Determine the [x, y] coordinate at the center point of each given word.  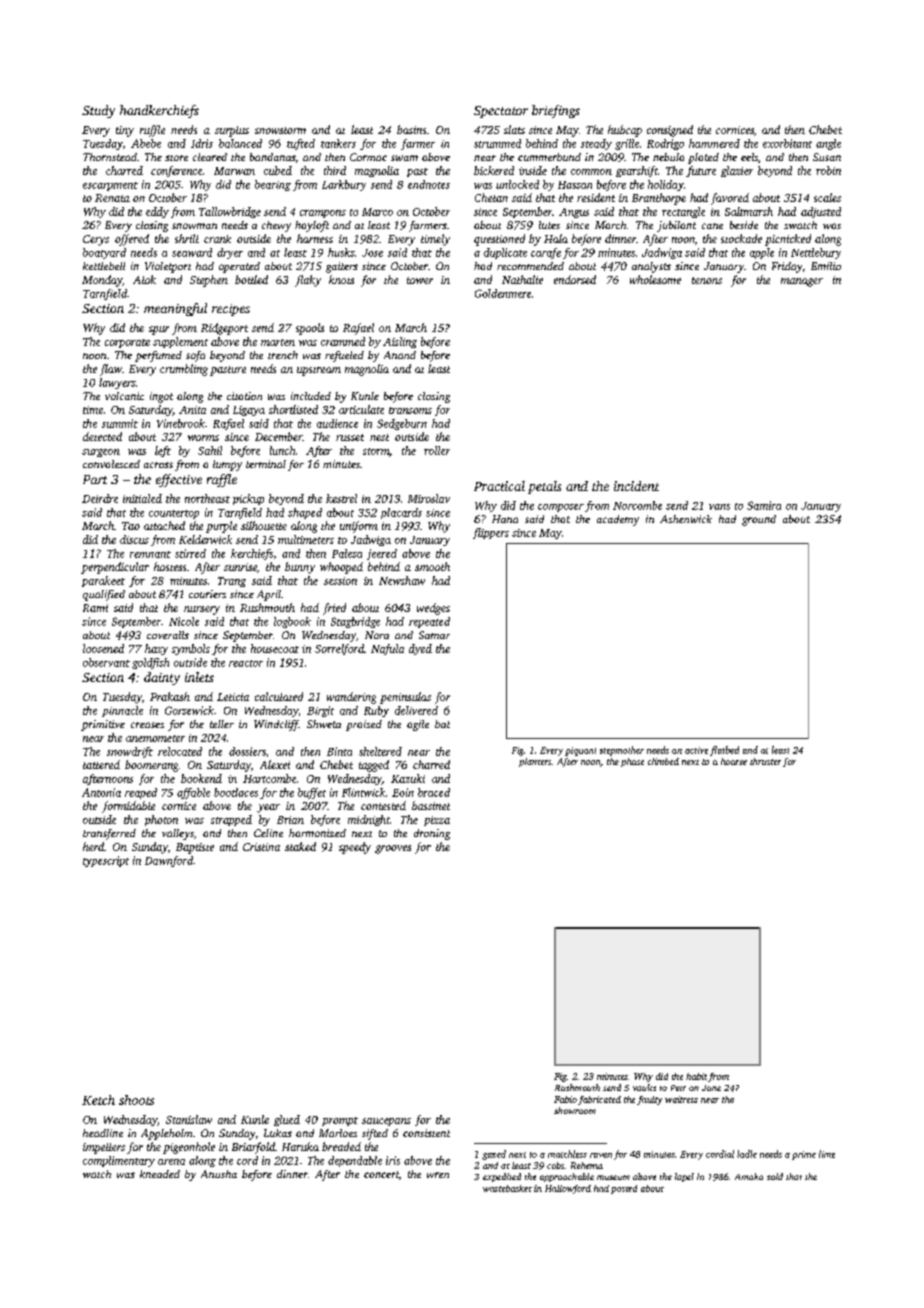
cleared [210, 157]
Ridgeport [224, 329]
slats [514, 129]
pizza [437, 821]
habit [696, 1076]
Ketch [98, 1100]
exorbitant [787, 143]
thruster [765, 761]
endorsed [575, 279]
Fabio [565, 1099]
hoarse [734, 761]
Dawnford [169, 861]
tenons [707, 280]
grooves [393, 849]
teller [222, 724]
